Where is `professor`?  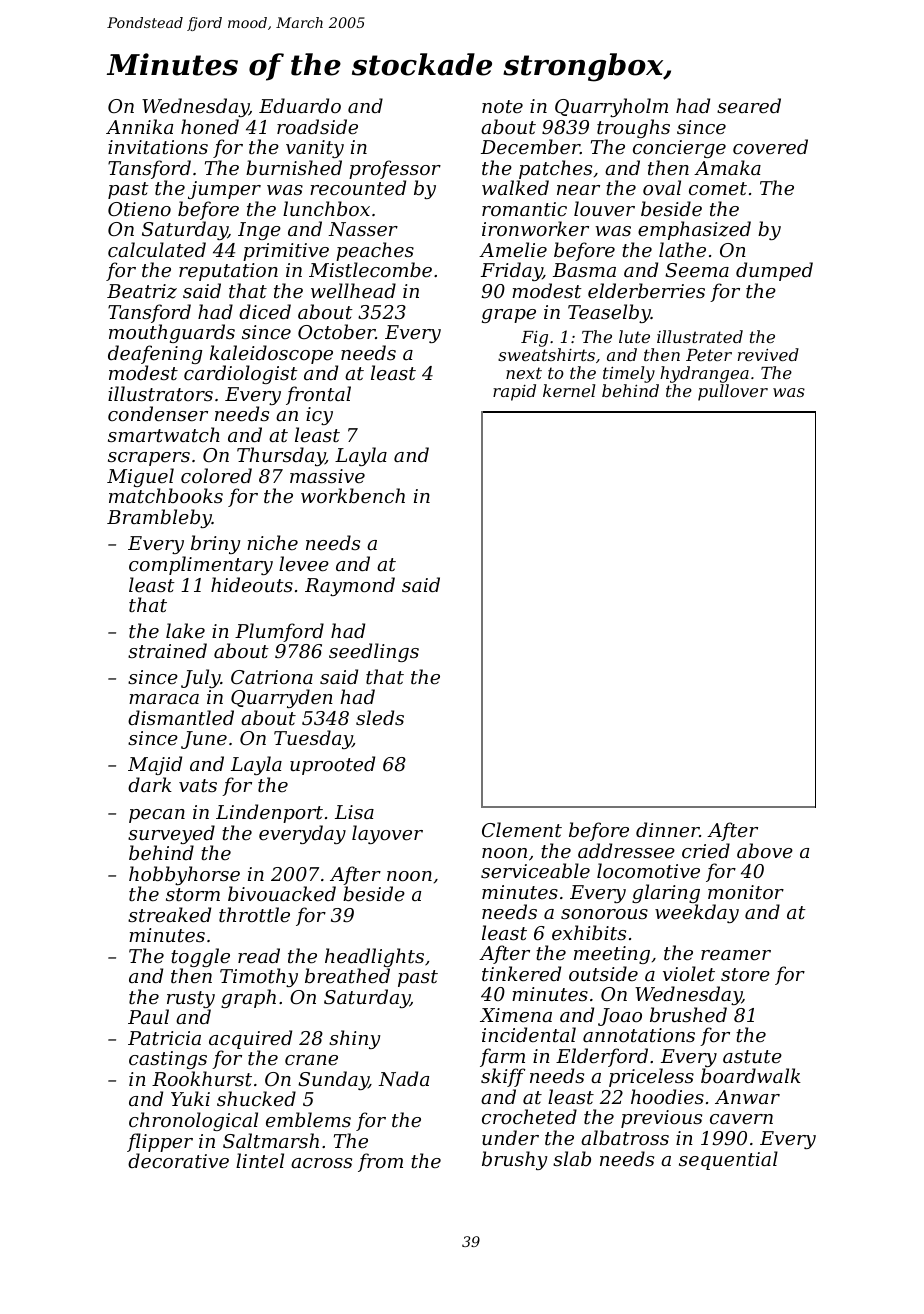
professor is located at coordinates (395, 169).
